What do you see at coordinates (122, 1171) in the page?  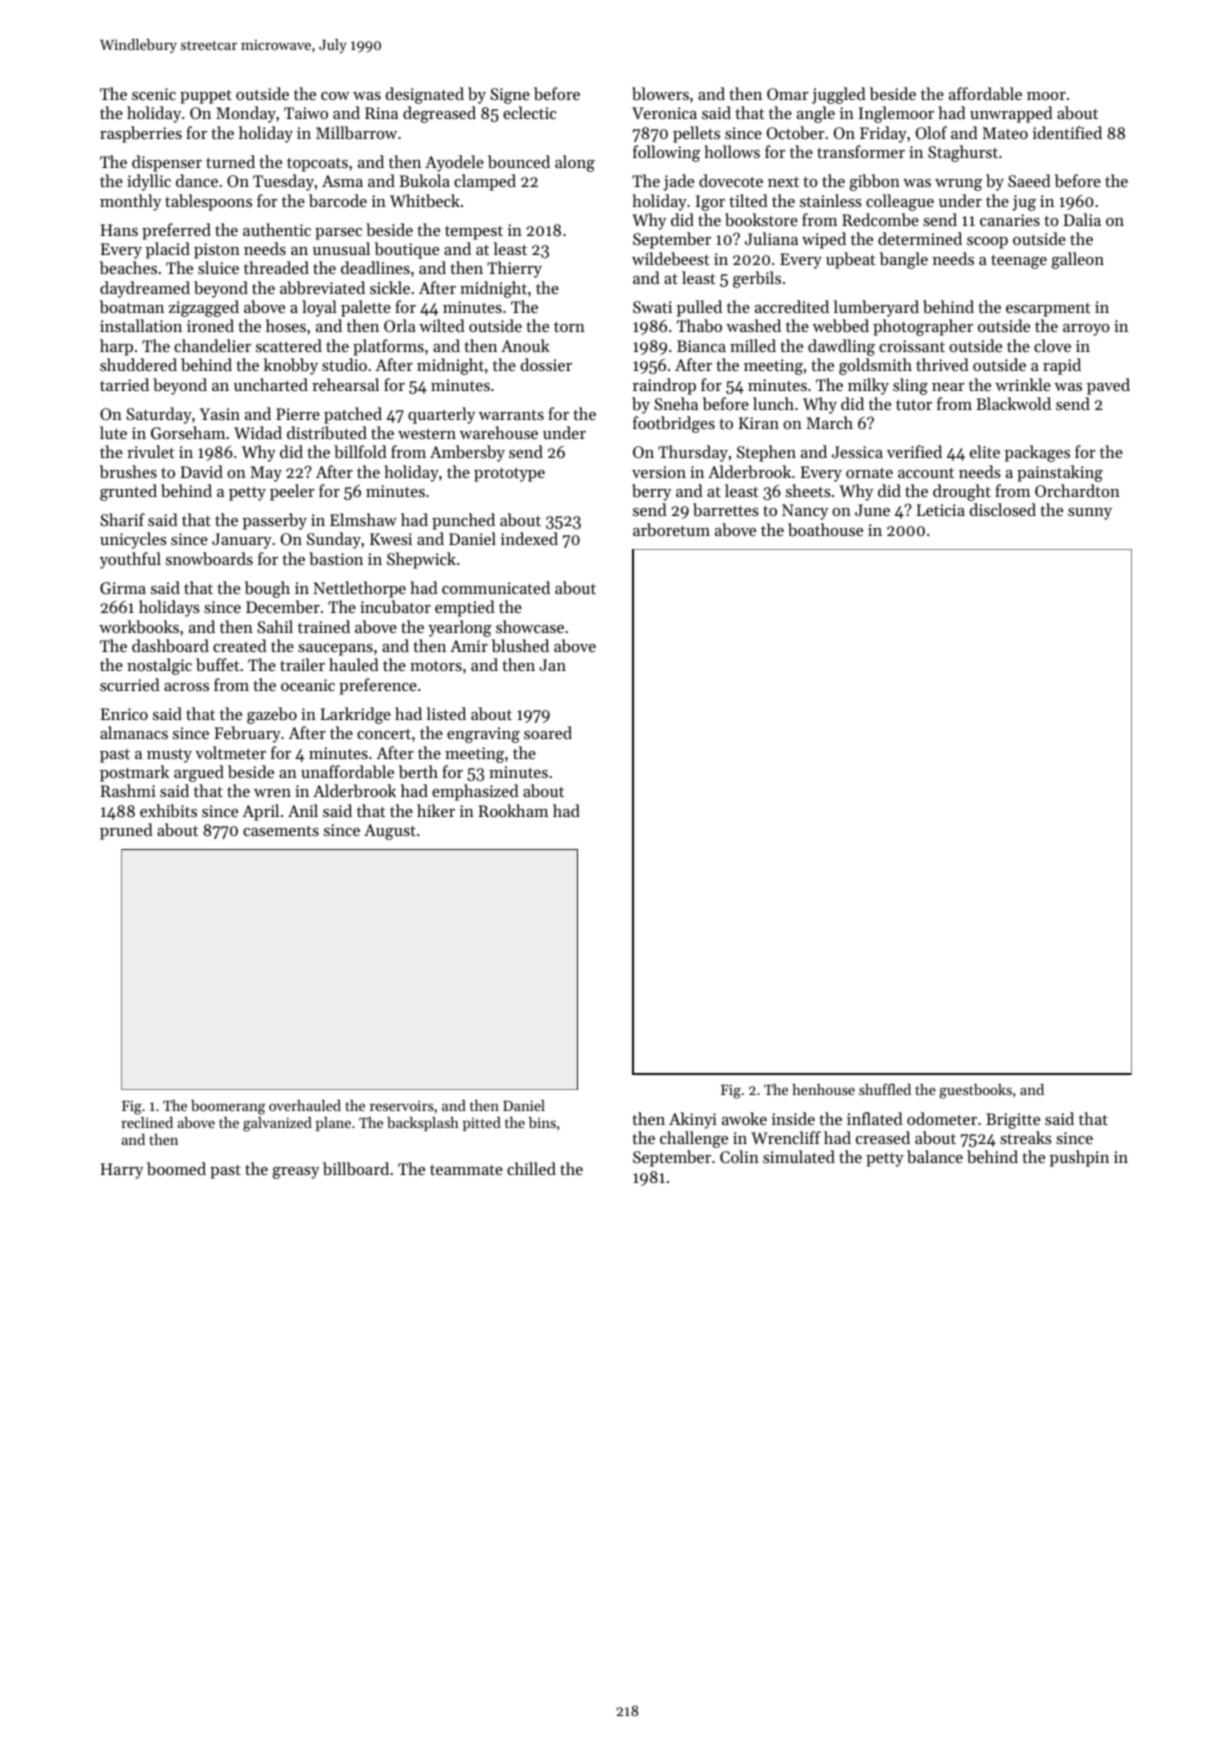 I see `Harry` at bounding box center [122, 1171].
